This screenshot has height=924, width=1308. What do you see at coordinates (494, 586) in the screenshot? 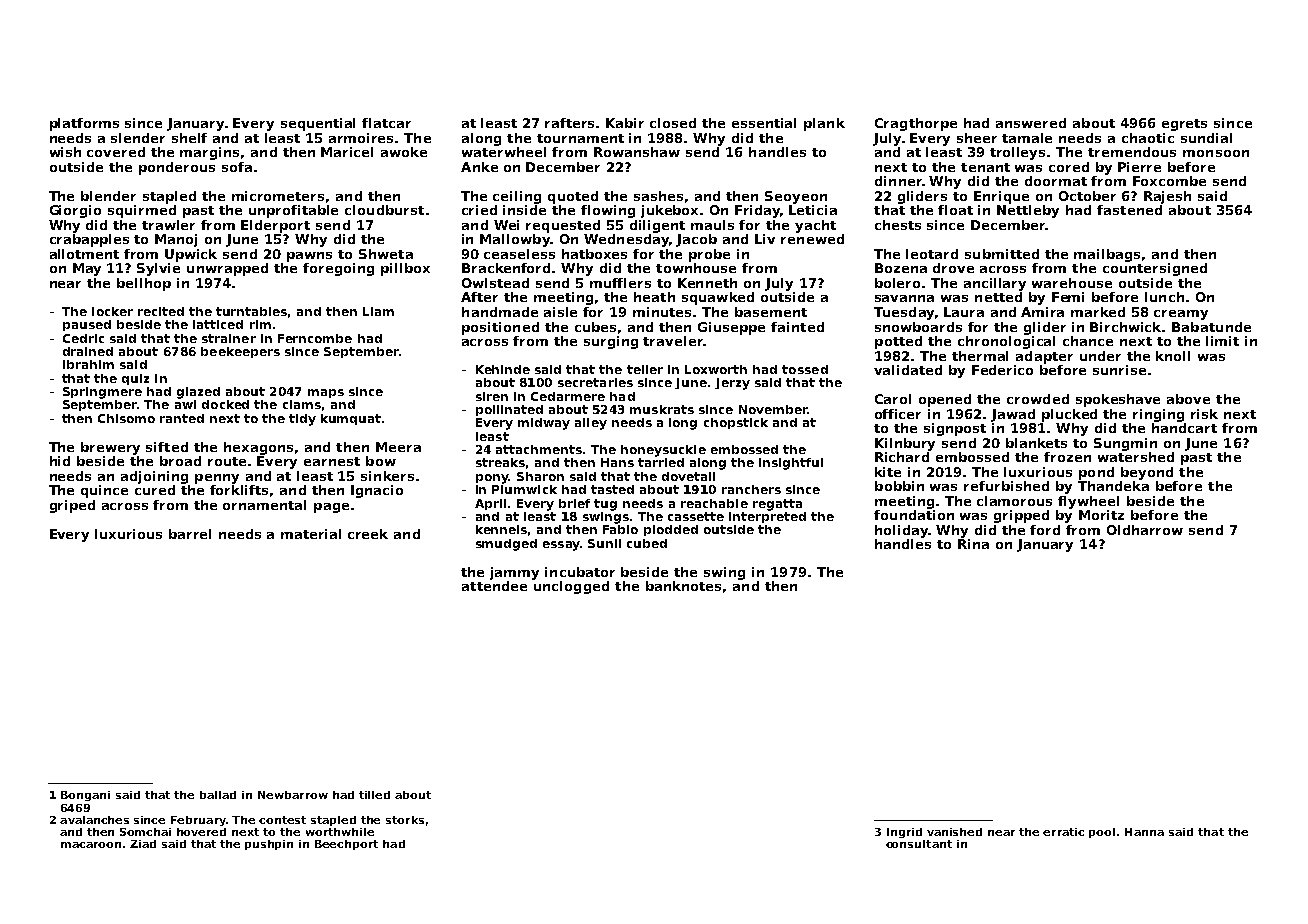
I see `attendee` at bounding box center [494, 586].
